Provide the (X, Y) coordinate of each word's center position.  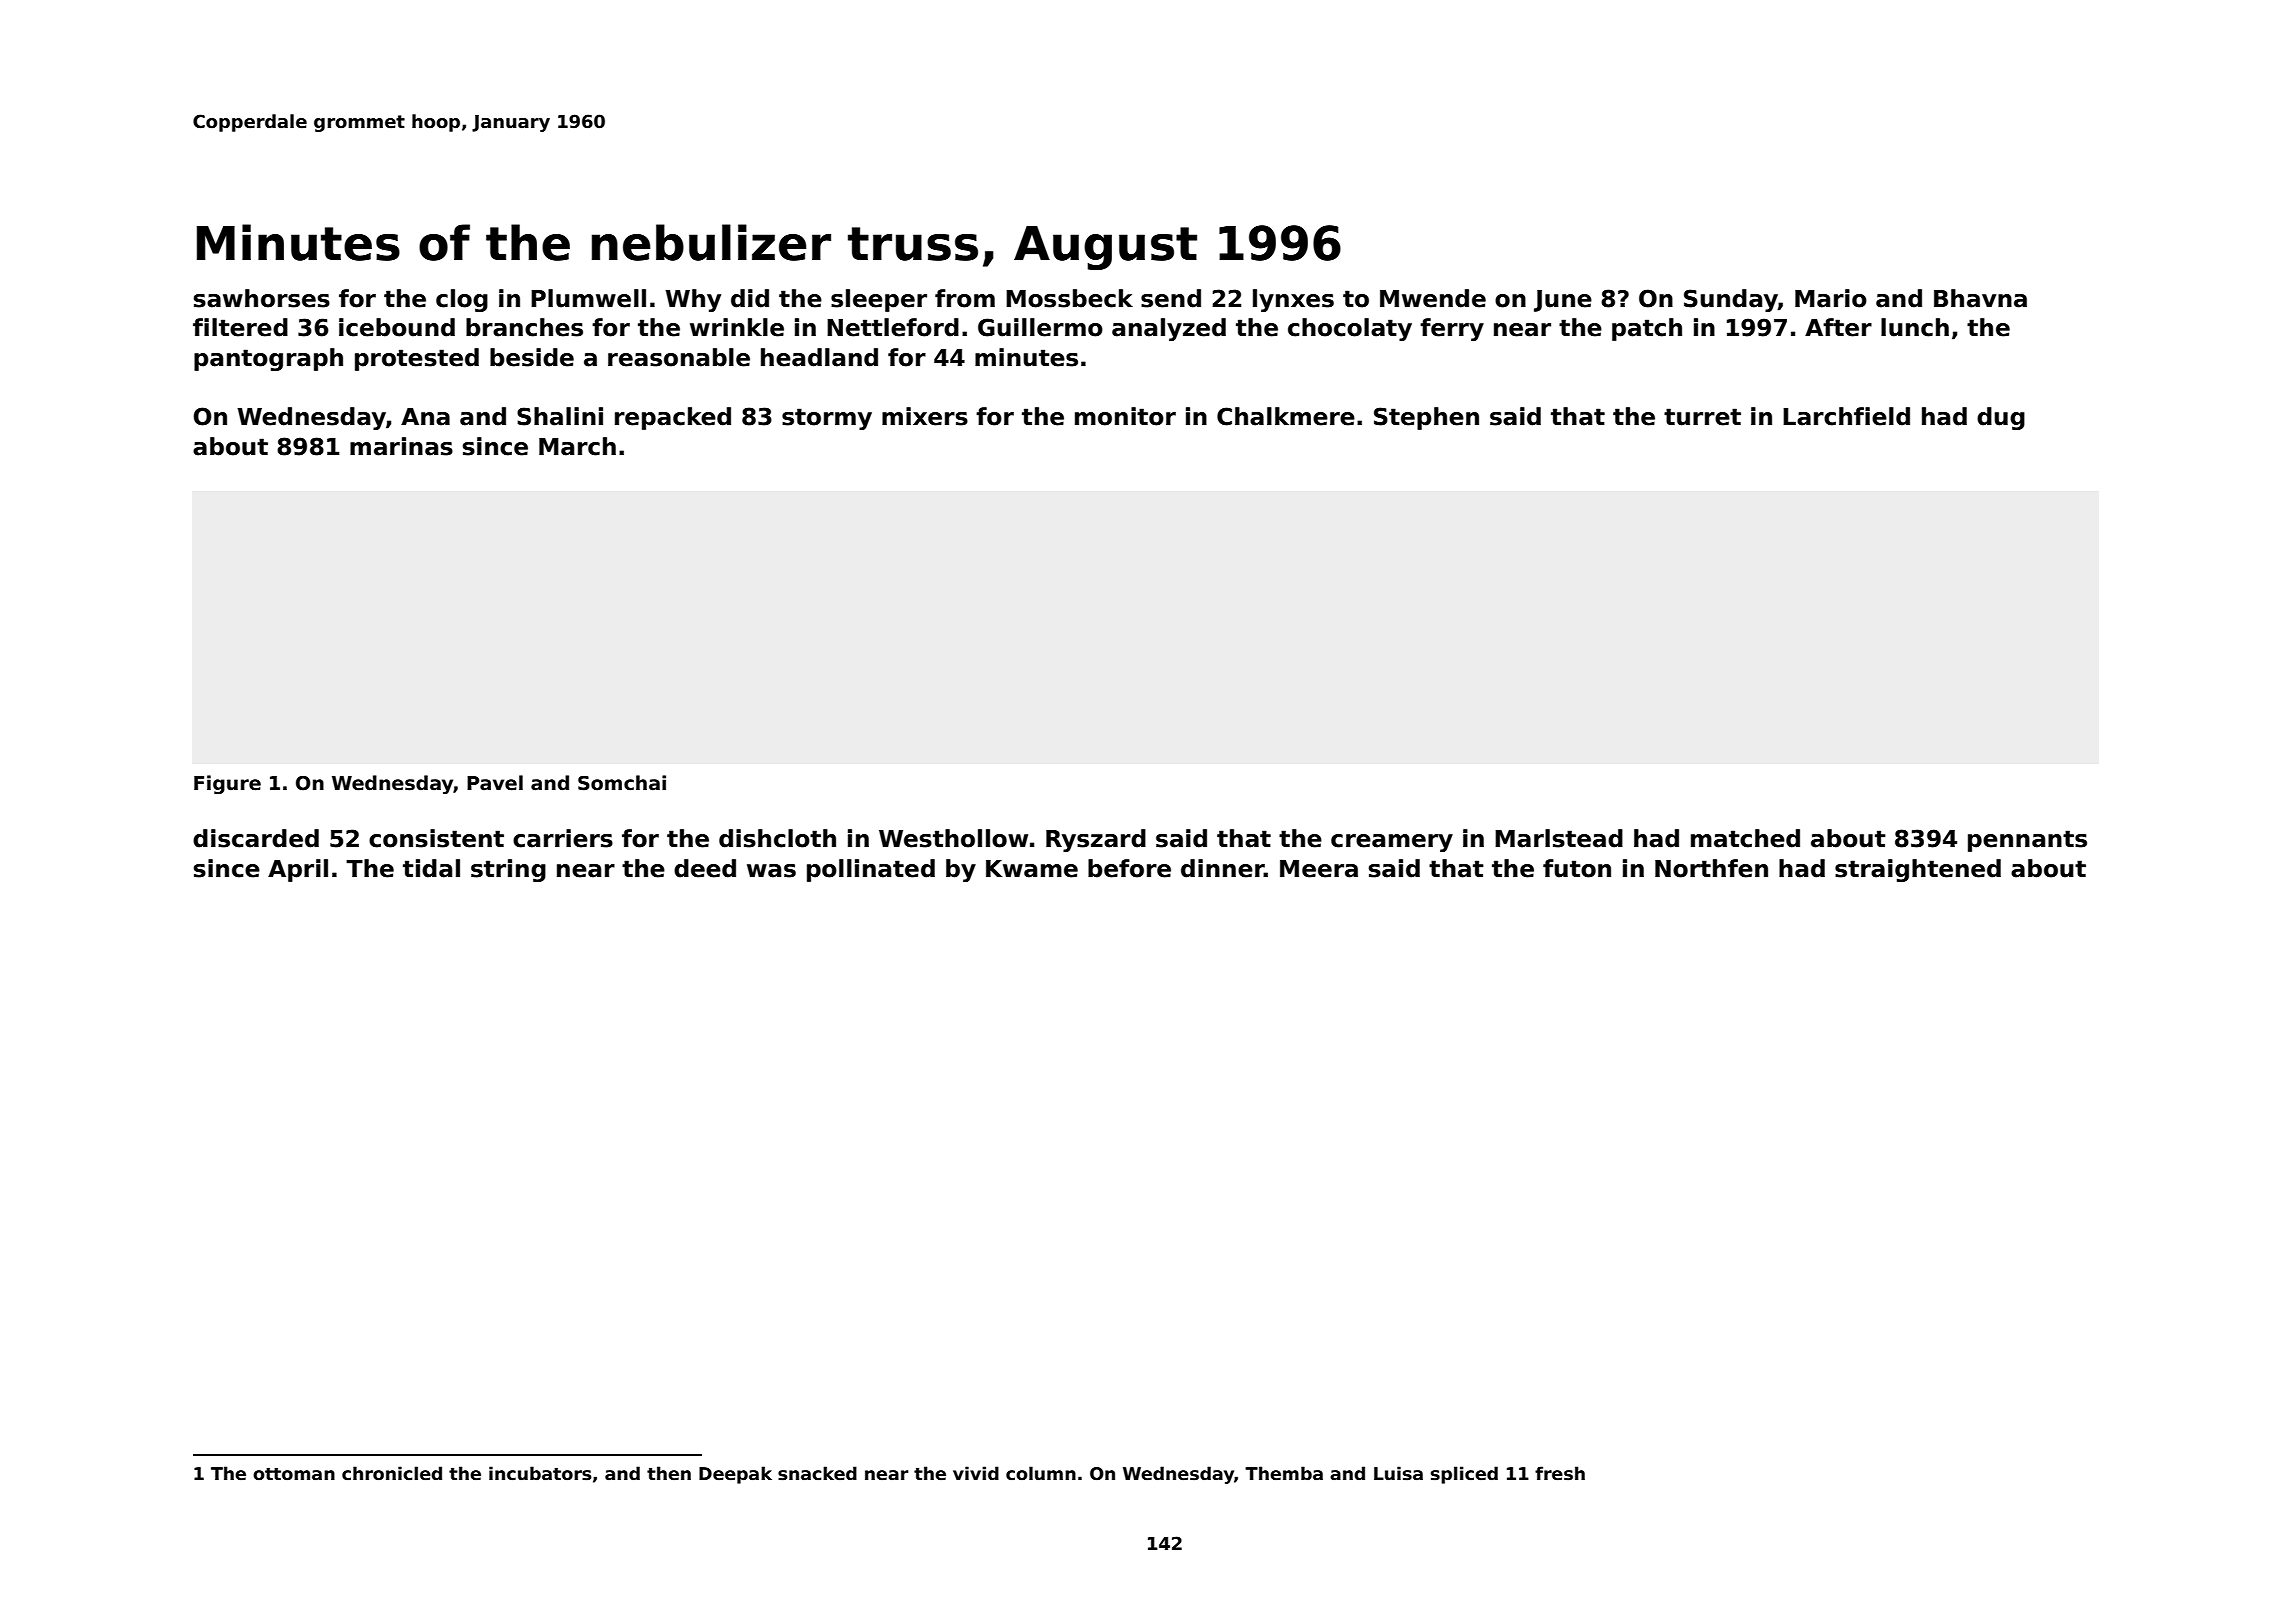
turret (1702, 417)
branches (524, 327)
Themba (1284, 1473)
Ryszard (1096, 840)
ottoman (294, 1474)
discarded (256, 838)
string (508, 870)
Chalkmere (1286, 416)
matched (1745, 838)
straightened (1918, 870)
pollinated (871, 870)
